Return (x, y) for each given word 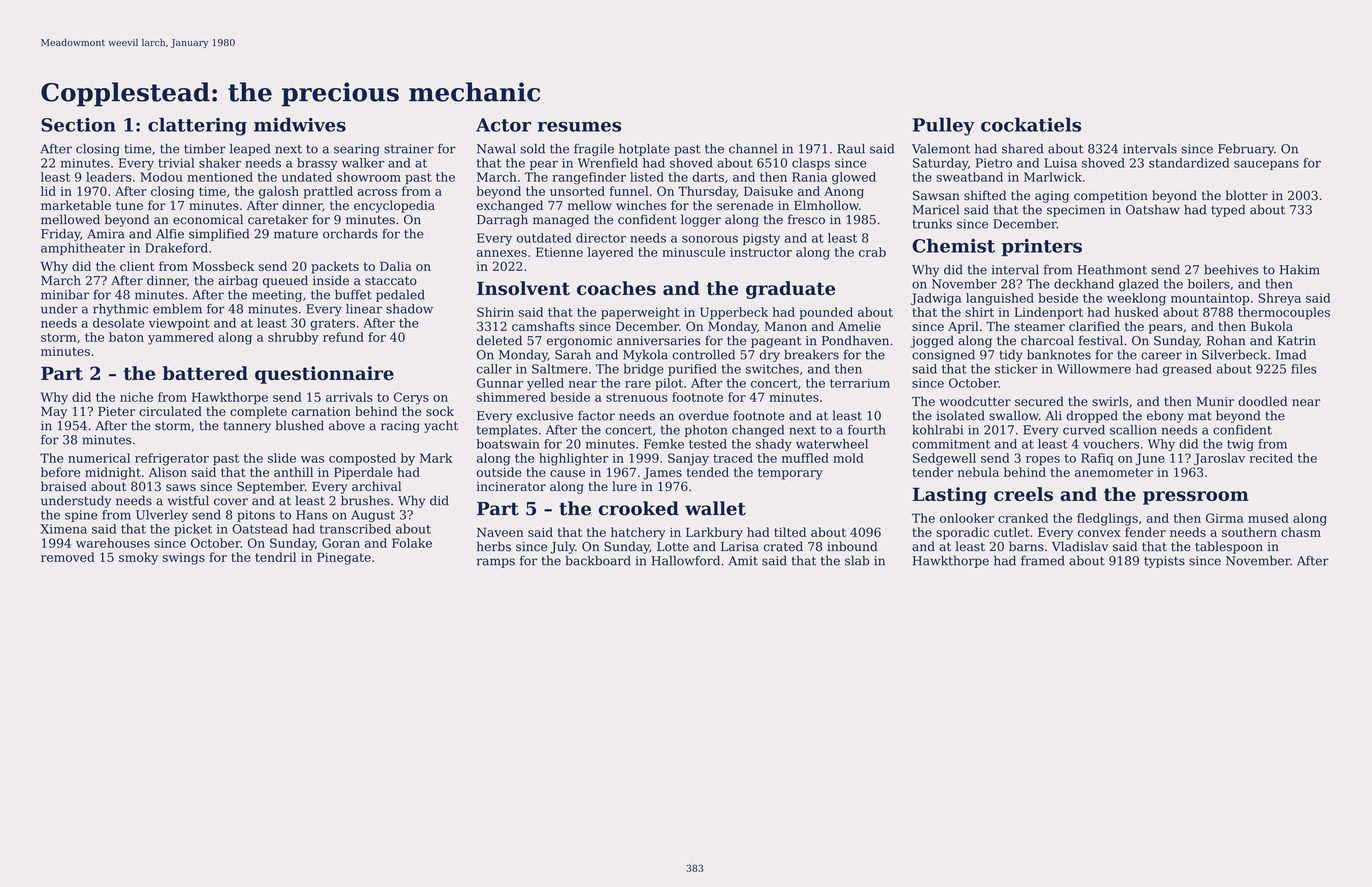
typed (1228, 211)
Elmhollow (826, 205)
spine (81, 516)
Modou (161, 177)
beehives (1231, 269)
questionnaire (324, 375)
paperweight (640, 313)
